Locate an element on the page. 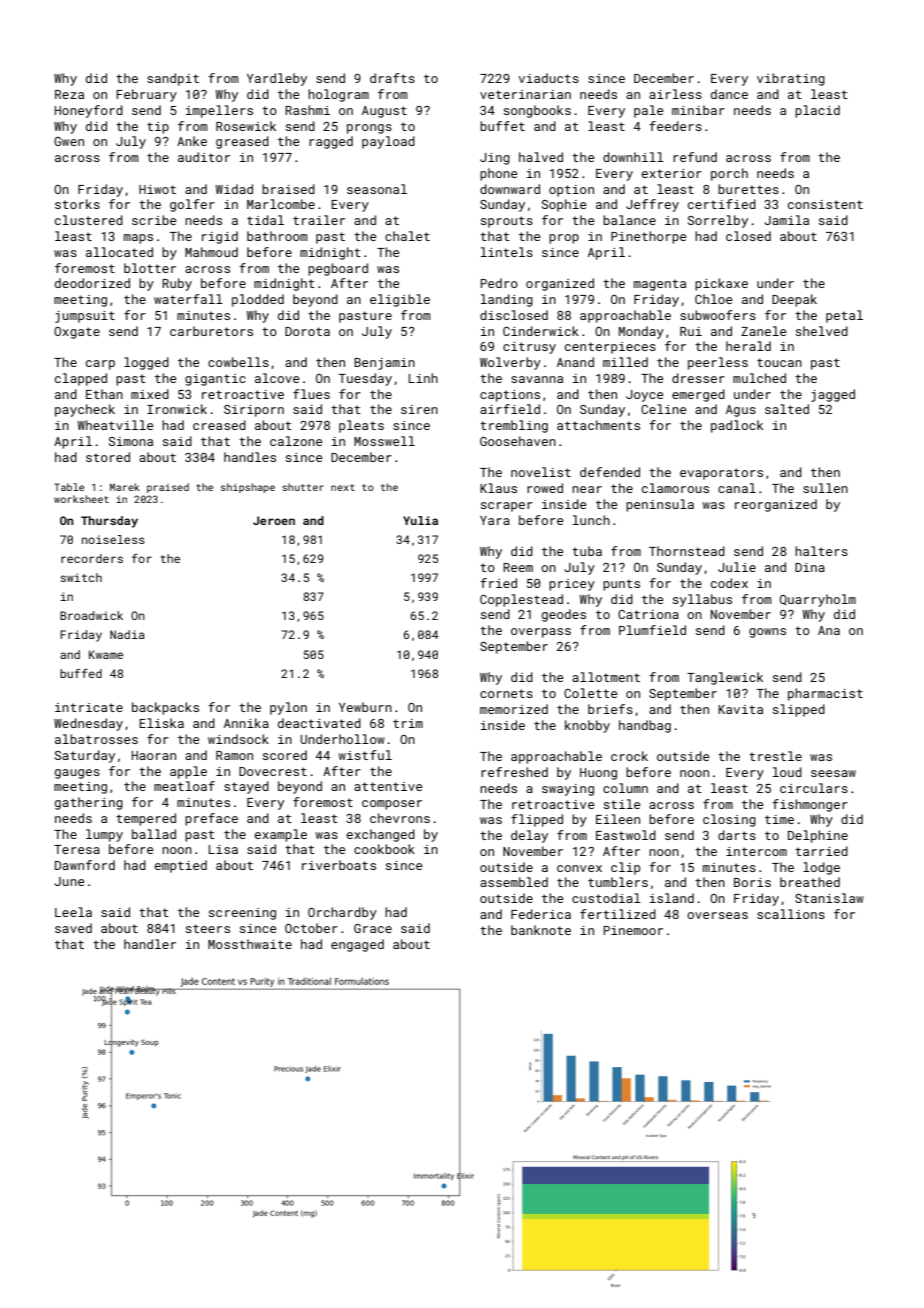 The height and width of the image is (1308, 924). sandpit is located at coordinates (173, 79).
